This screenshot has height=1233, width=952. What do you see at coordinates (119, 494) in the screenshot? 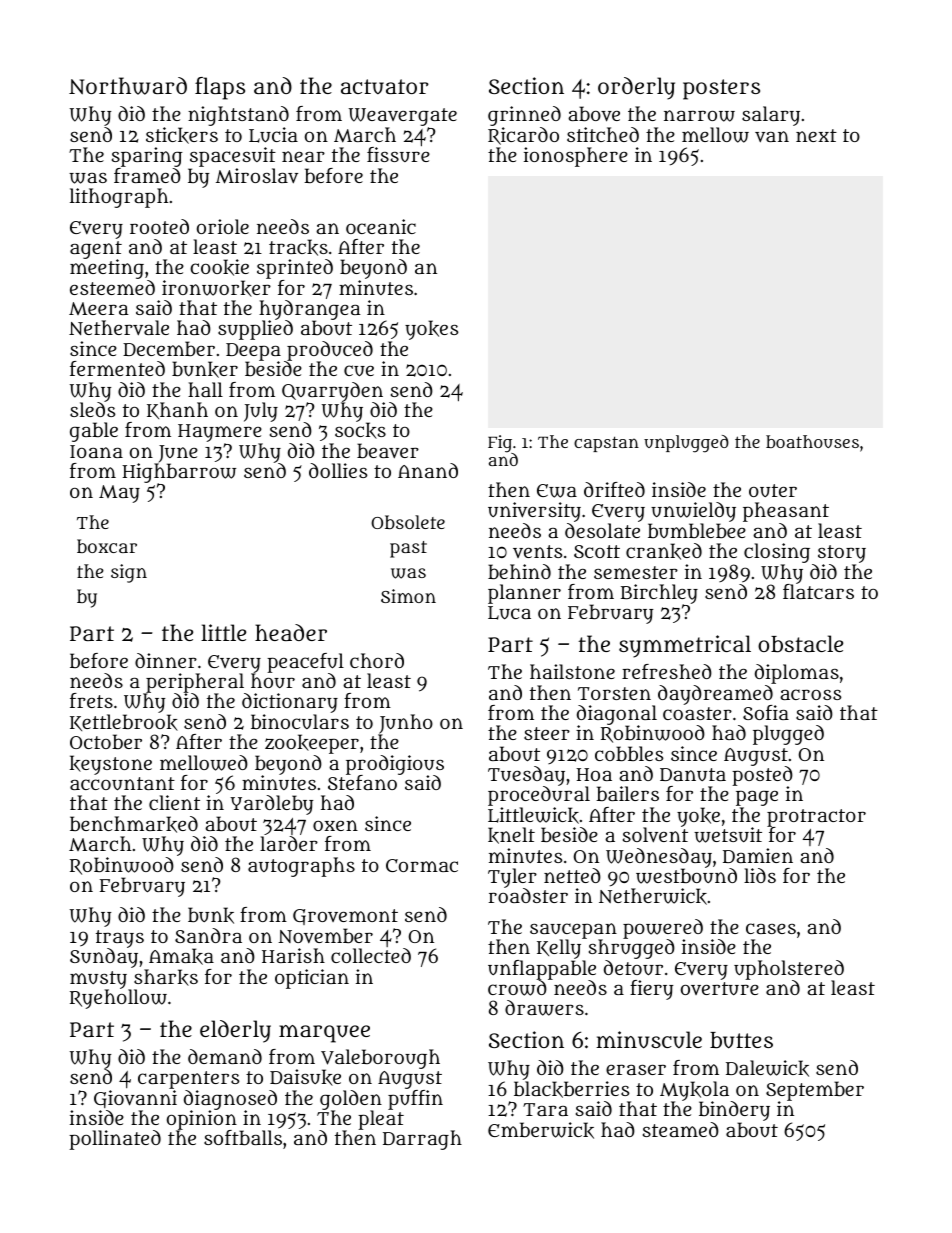
I see `May` at bounding box center [119, 494].
